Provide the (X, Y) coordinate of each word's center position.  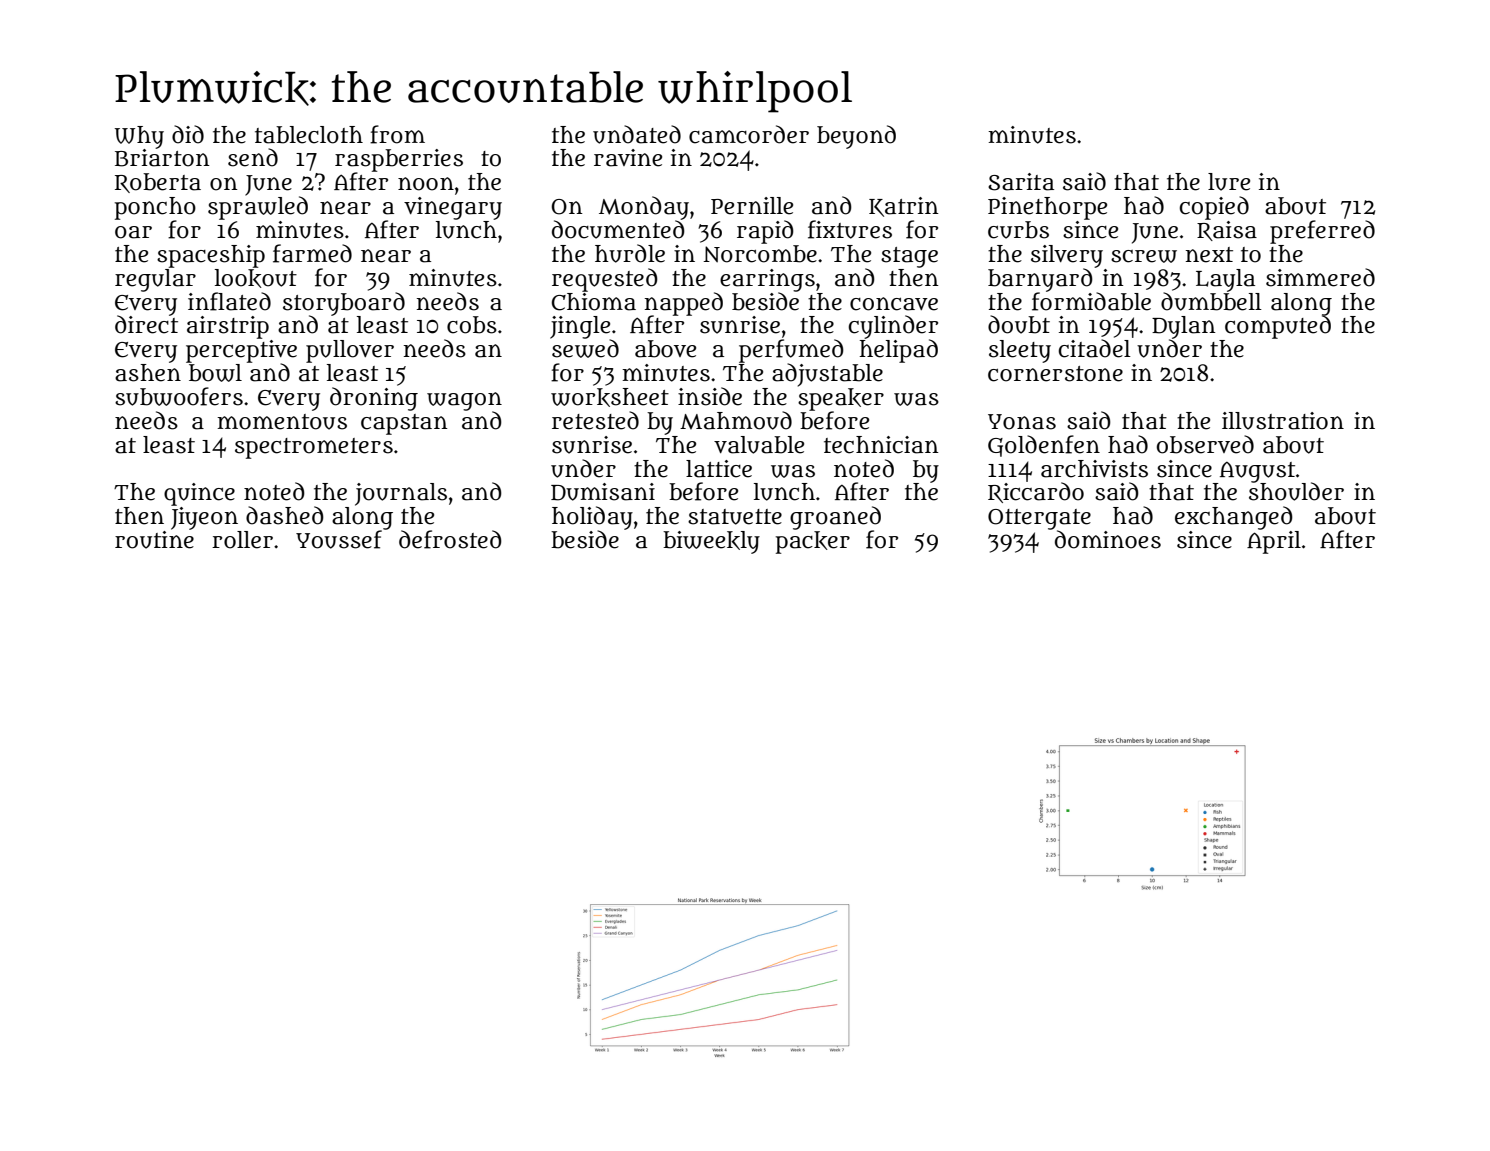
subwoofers (179, 396)
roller (242, 540)
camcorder (749, 134)
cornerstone (1055, 374)
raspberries (399, 160)
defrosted (450, 539)
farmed (312, 253)
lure (1229, 182)
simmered (1320, 277)
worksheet (610, 397)
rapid (765, 232)
